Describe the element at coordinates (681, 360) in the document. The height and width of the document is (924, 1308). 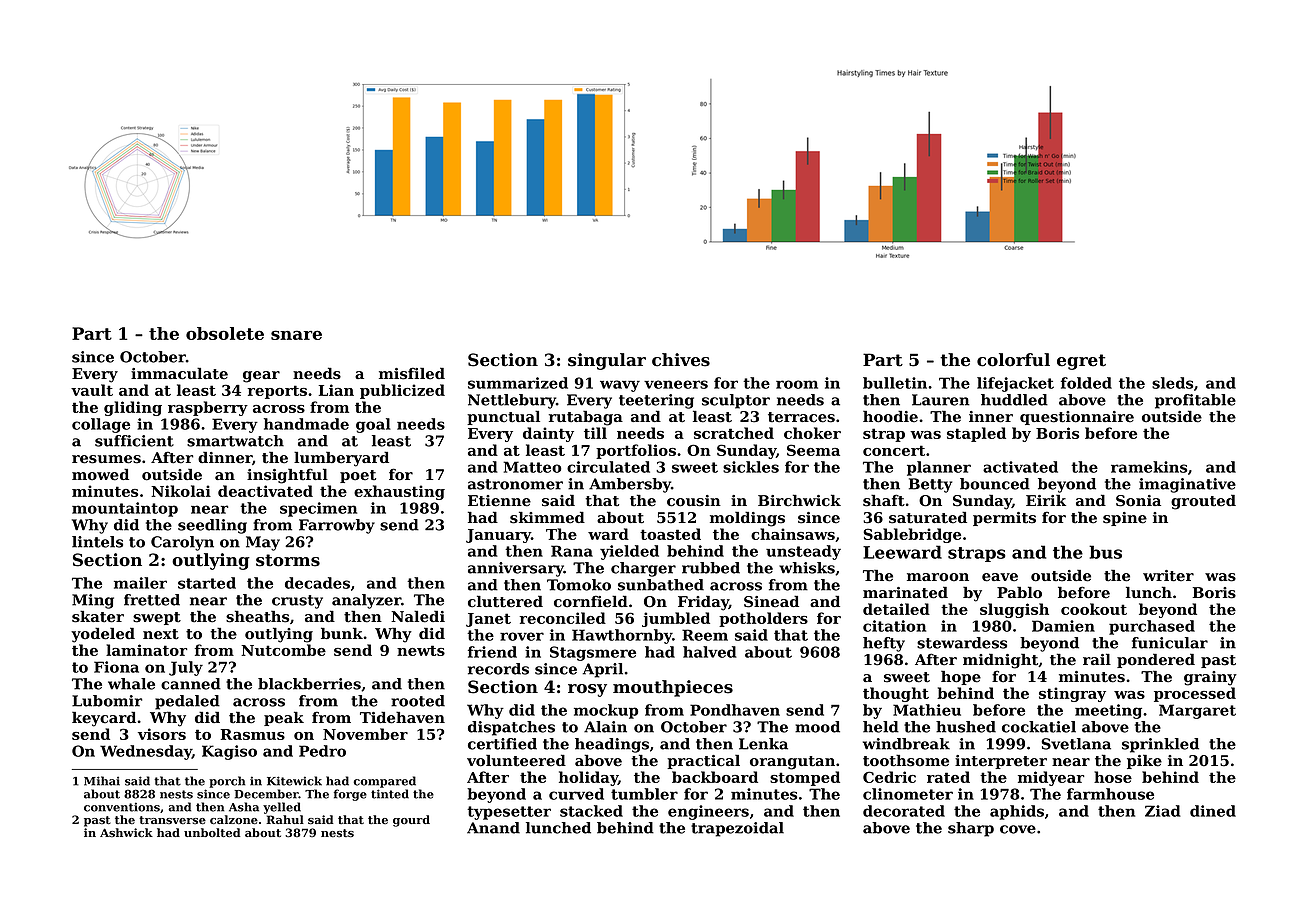
I see `chives` at that location.
